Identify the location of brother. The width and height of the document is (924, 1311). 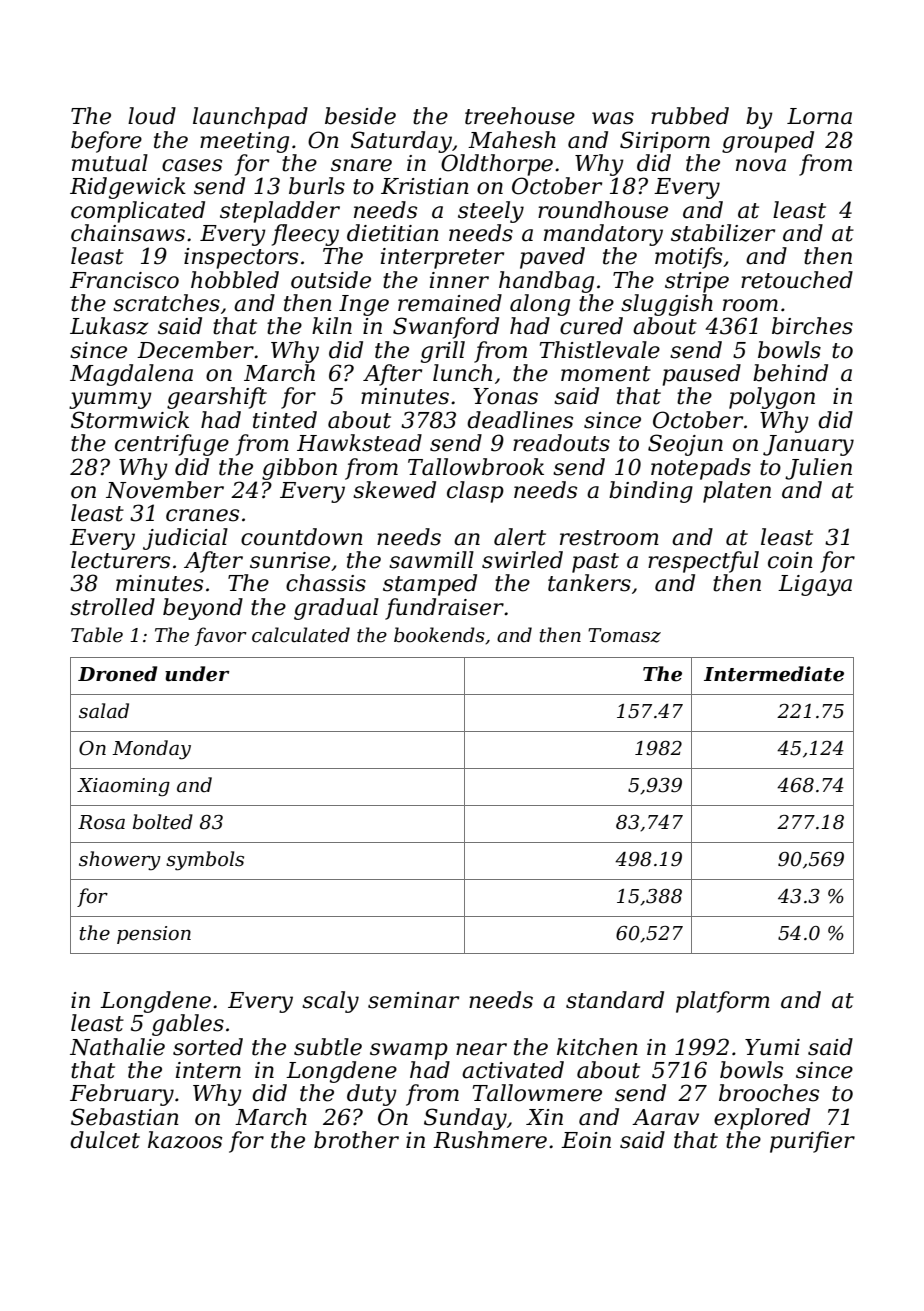
(356, 1140).
